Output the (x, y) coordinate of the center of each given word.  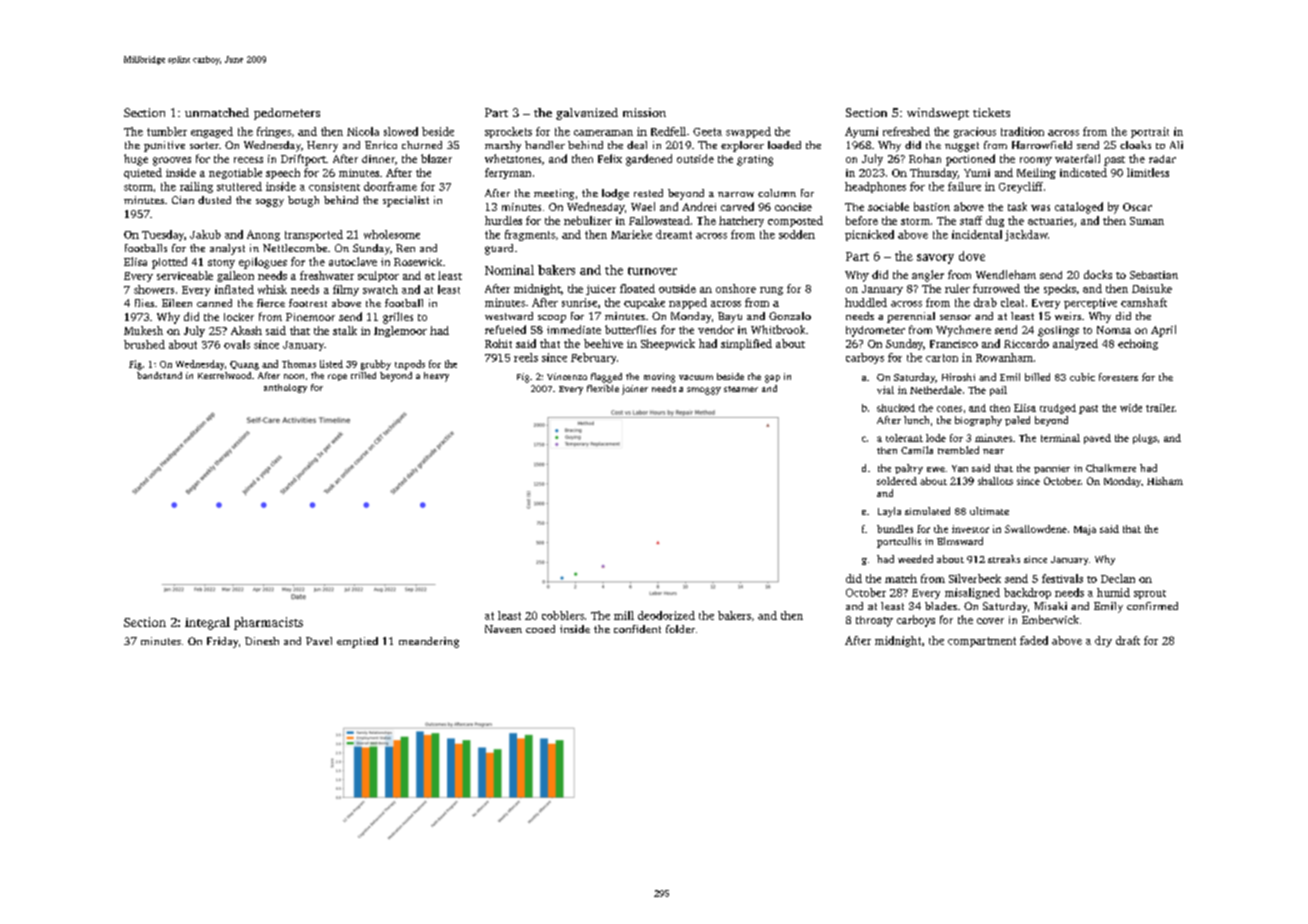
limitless (1148, 172)
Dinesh (262, 641)
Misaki (1050, 606)
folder (680, 629)
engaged (212, 132)
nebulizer (588, 220)
